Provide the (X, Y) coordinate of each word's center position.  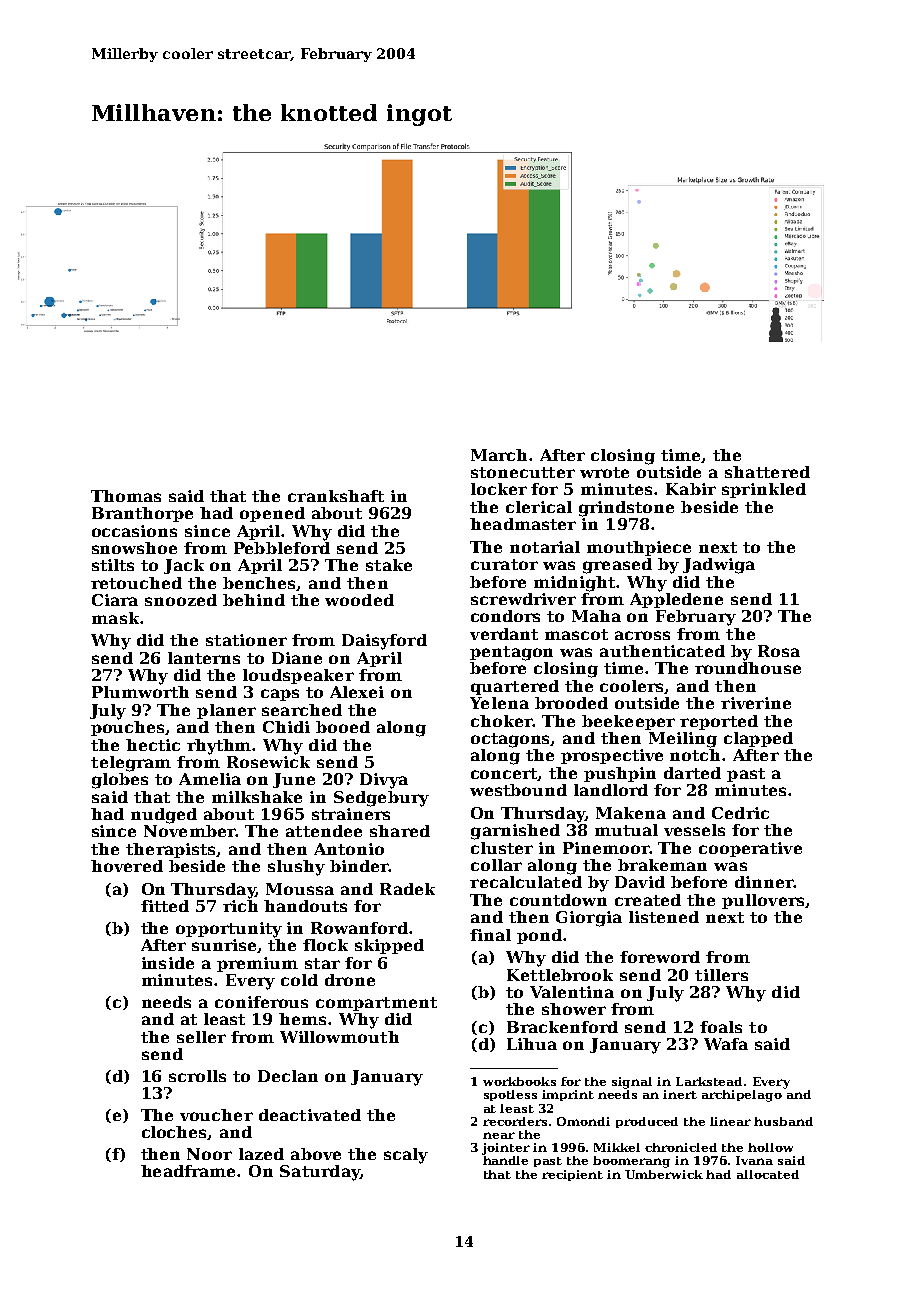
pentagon (511, 653)
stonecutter (523, 472)
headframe (189, 1171)
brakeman (662, 865)
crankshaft (336, 496)
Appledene (676, 600)
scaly (406, 1156)
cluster (502, 848)
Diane (297, 658)
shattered (767, 472)
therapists (171, 850)
